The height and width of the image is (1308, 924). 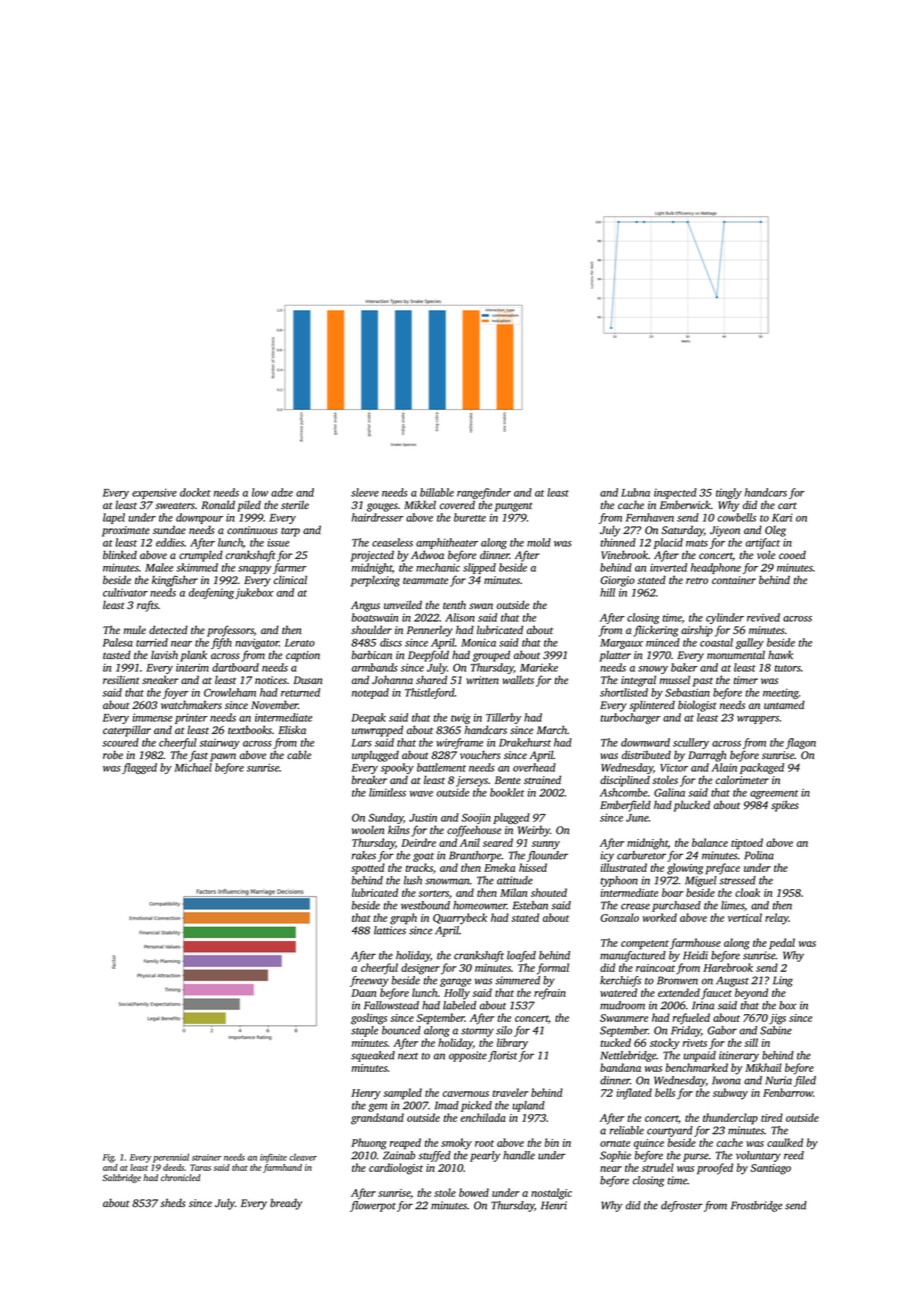 I want to click on issue, so click(x=278, y=542).
